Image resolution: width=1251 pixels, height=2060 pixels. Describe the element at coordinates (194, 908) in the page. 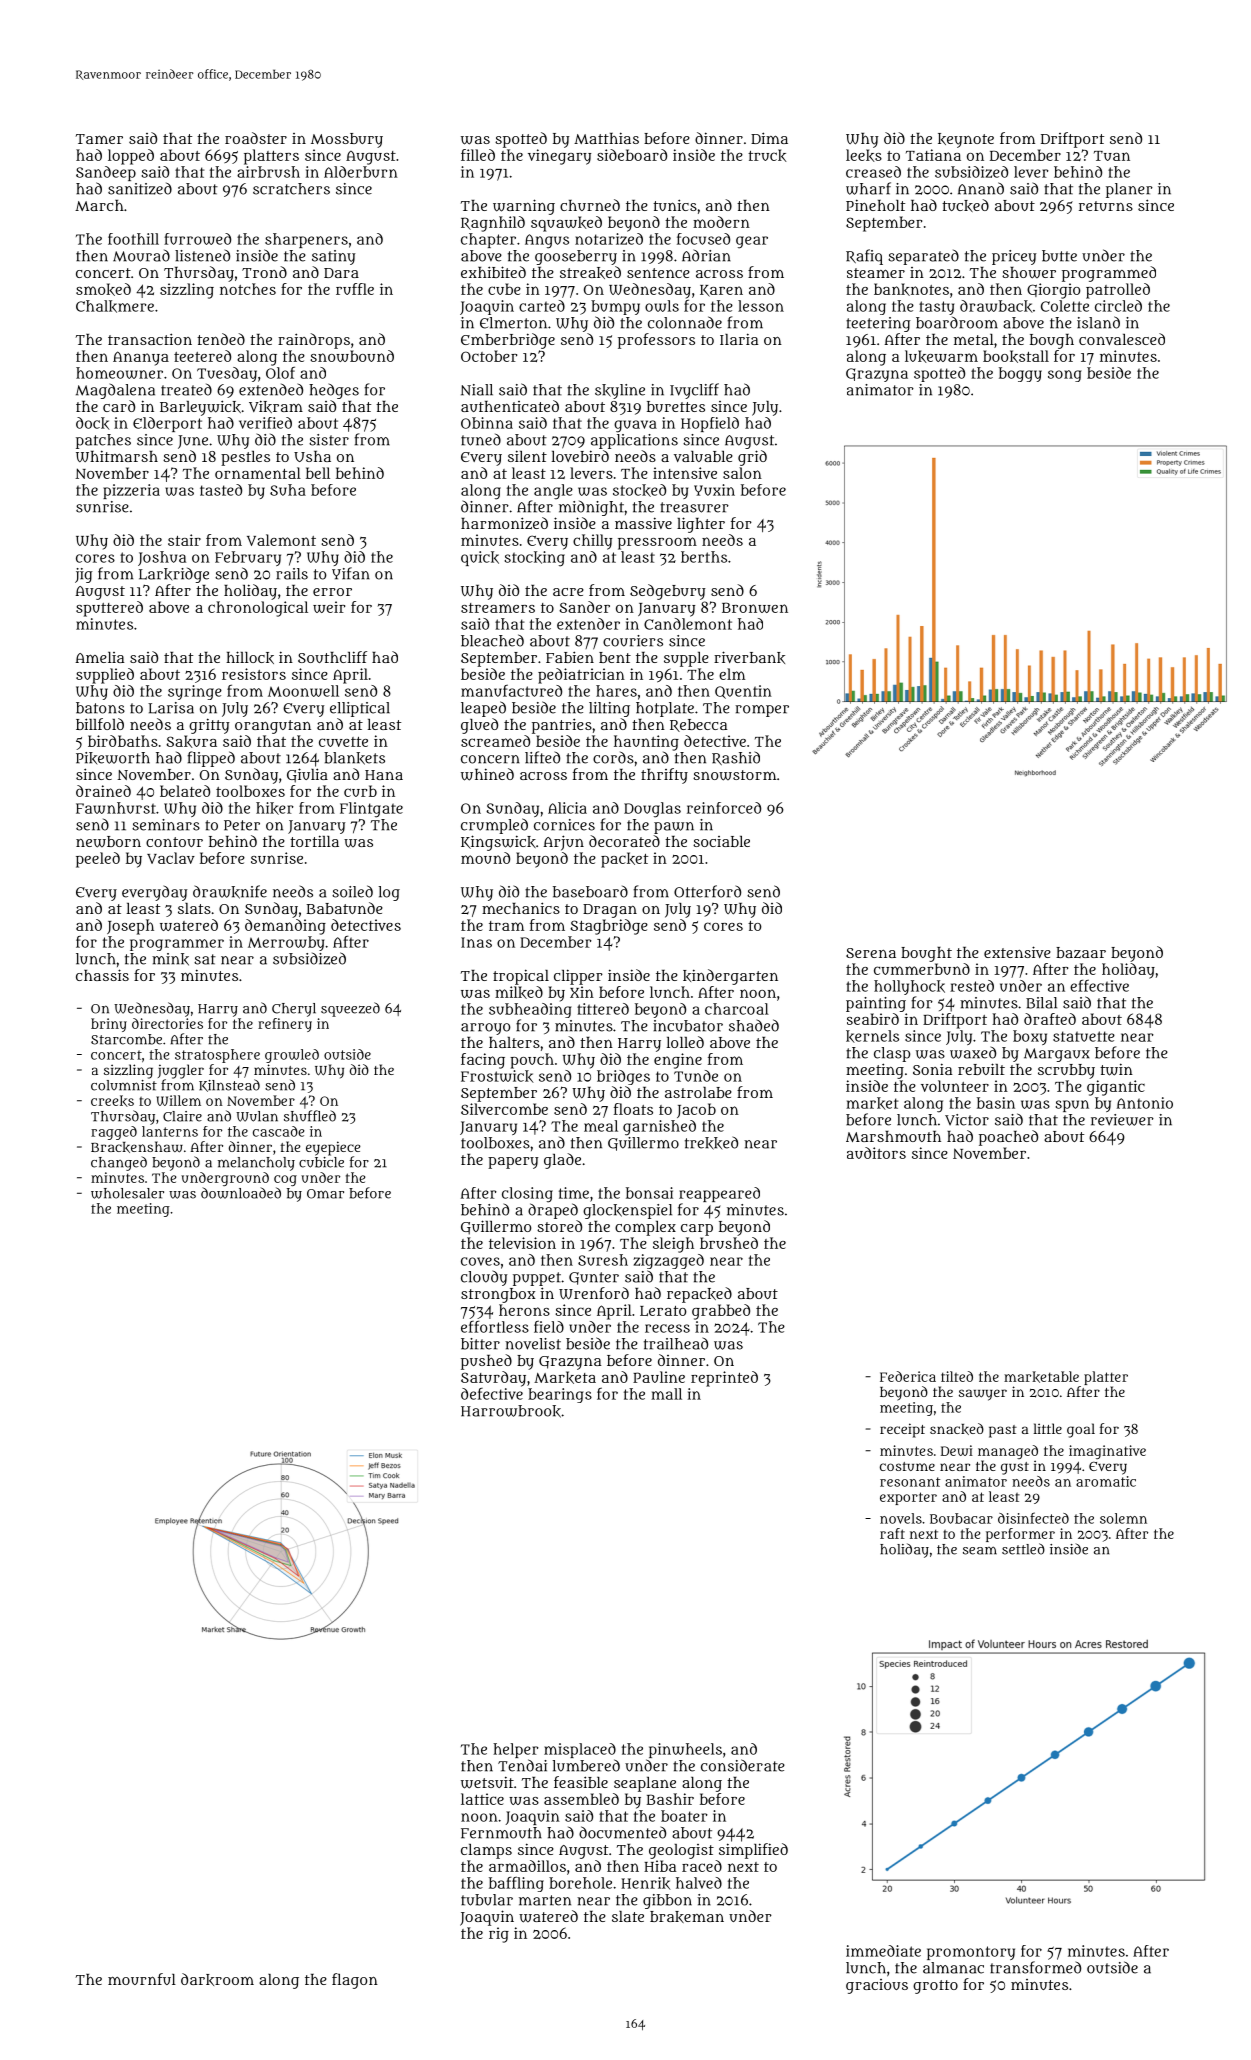

I see `slats` at that location.
